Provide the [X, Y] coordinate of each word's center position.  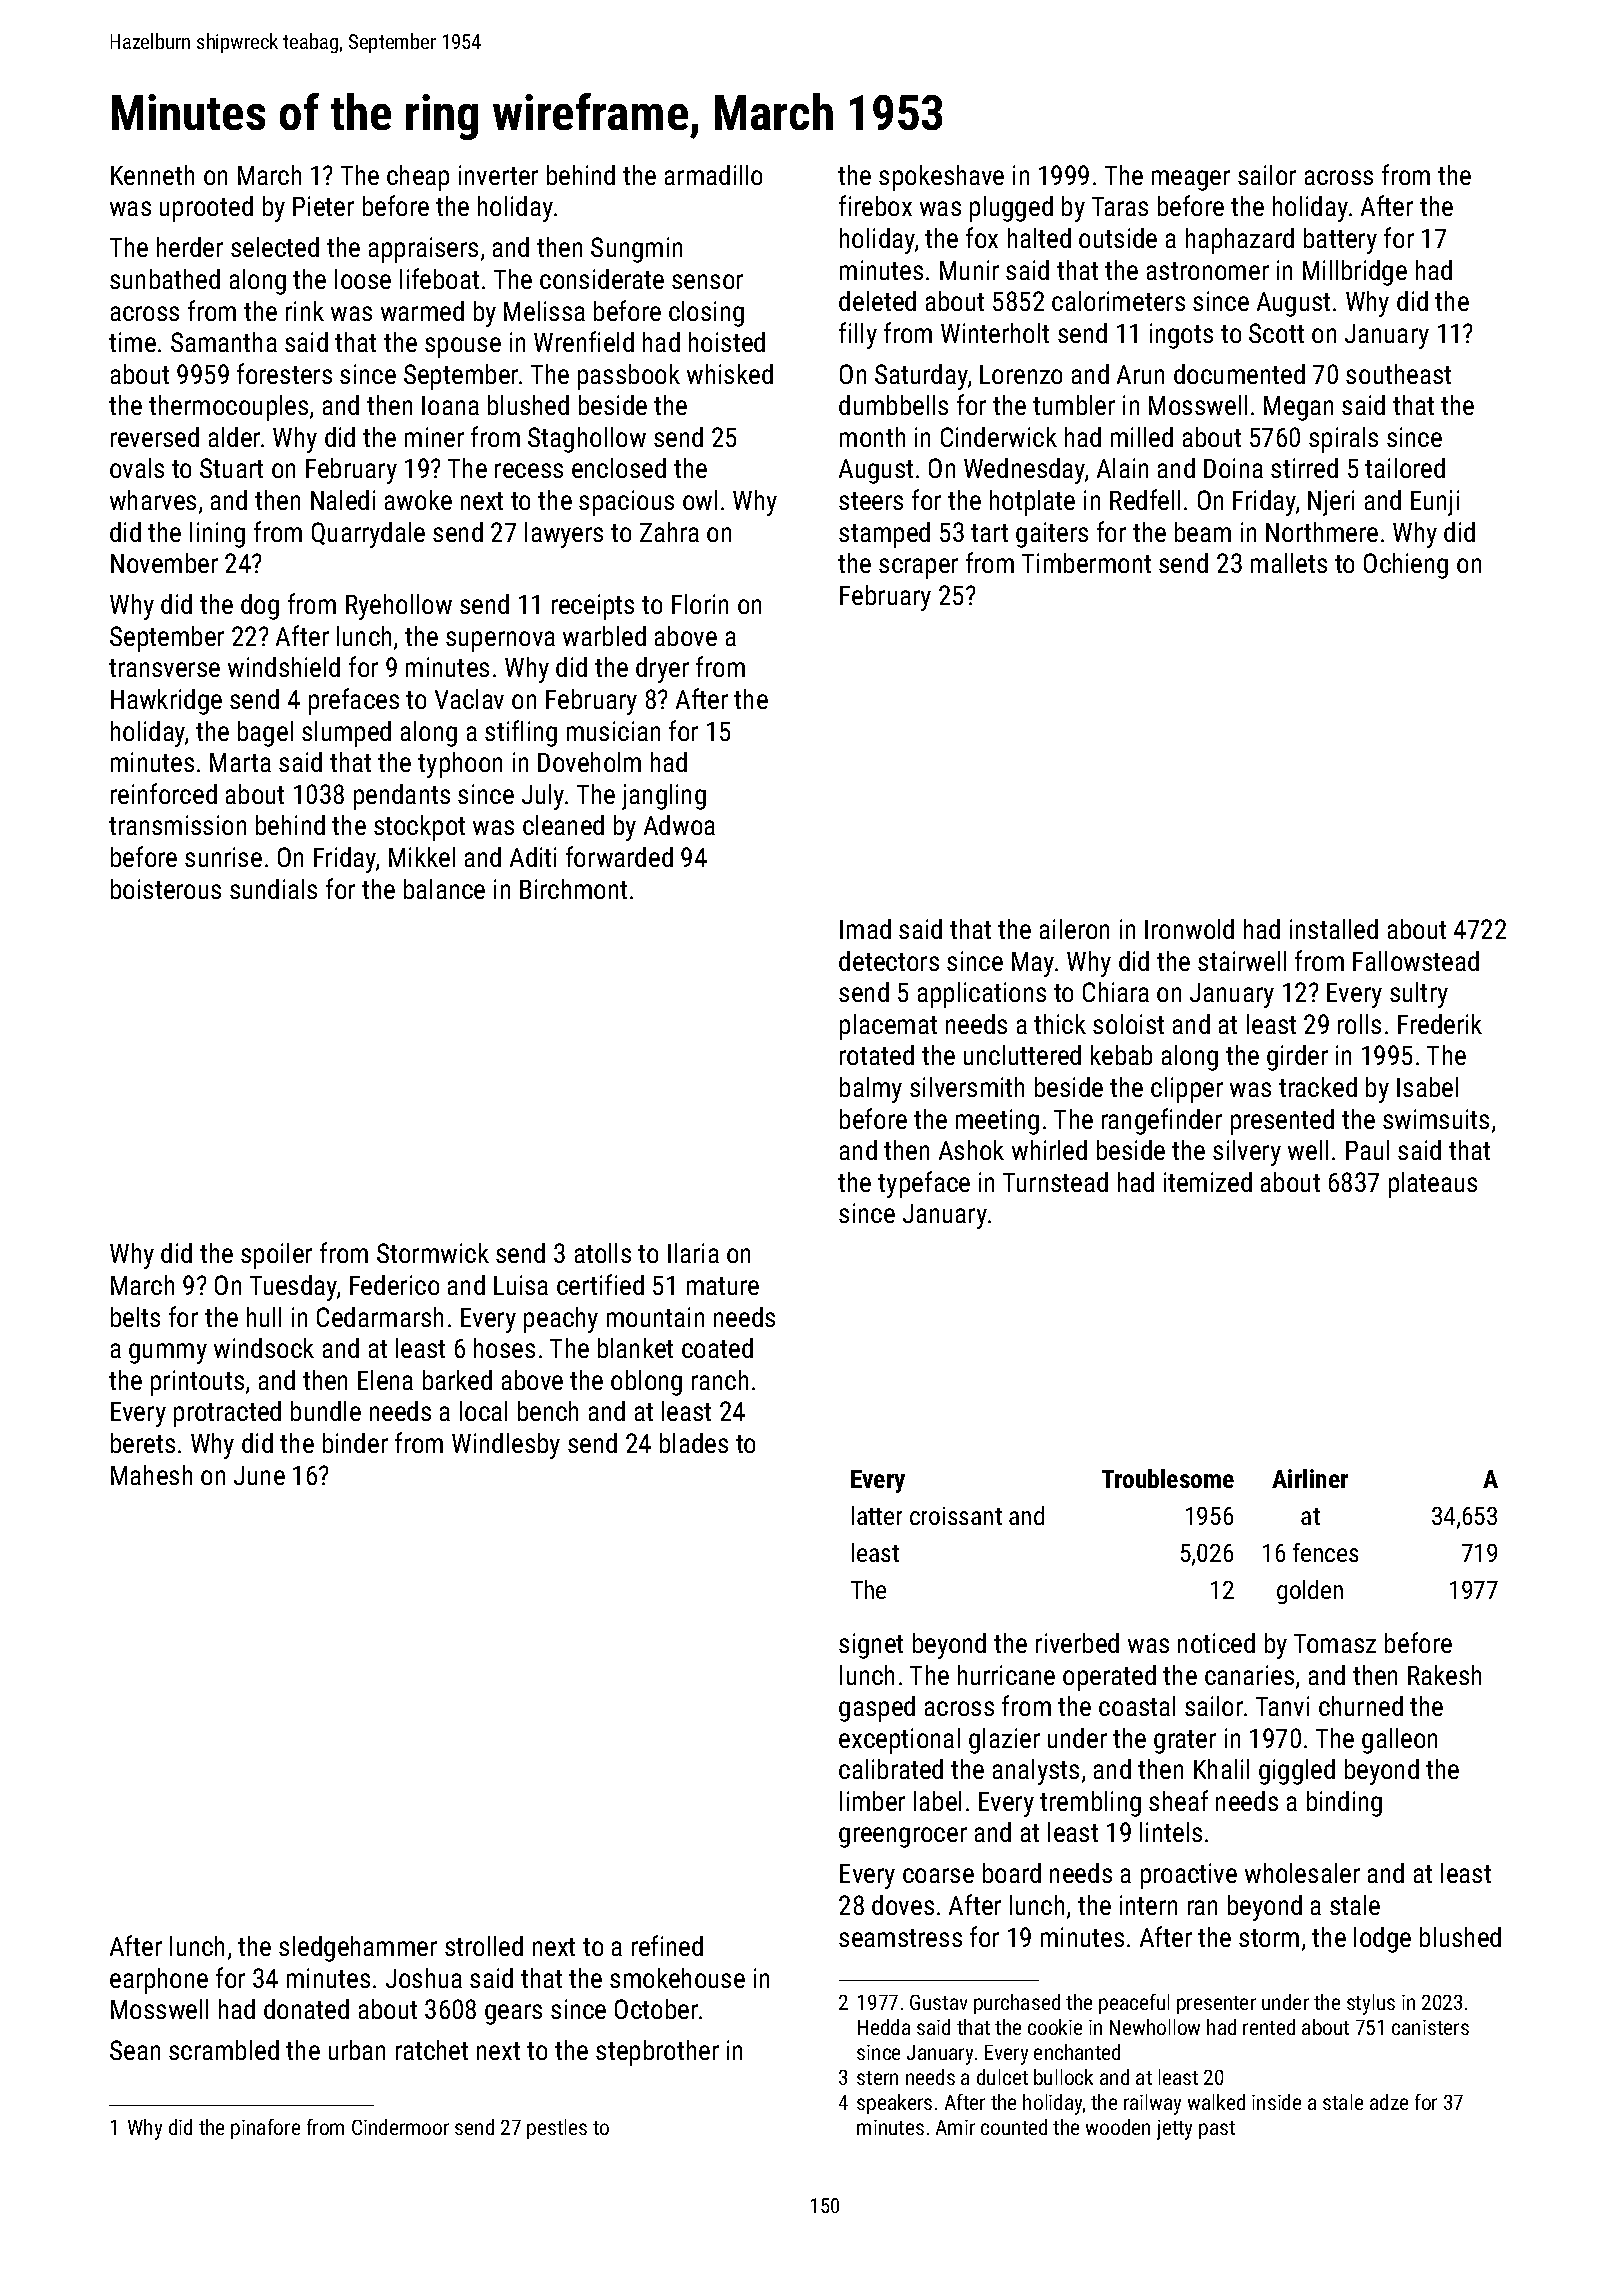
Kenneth [152, 175]
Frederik [1440, 1024]
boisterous [166, 889]
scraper [918, 568]
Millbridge [1355, 273]
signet [871, 1646]
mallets [1289, 563]
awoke [418, 500]
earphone [159, 1981]
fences [1325, 1552]
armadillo [713, 175]
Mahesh [151, 1475]
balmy [871, 1090]
